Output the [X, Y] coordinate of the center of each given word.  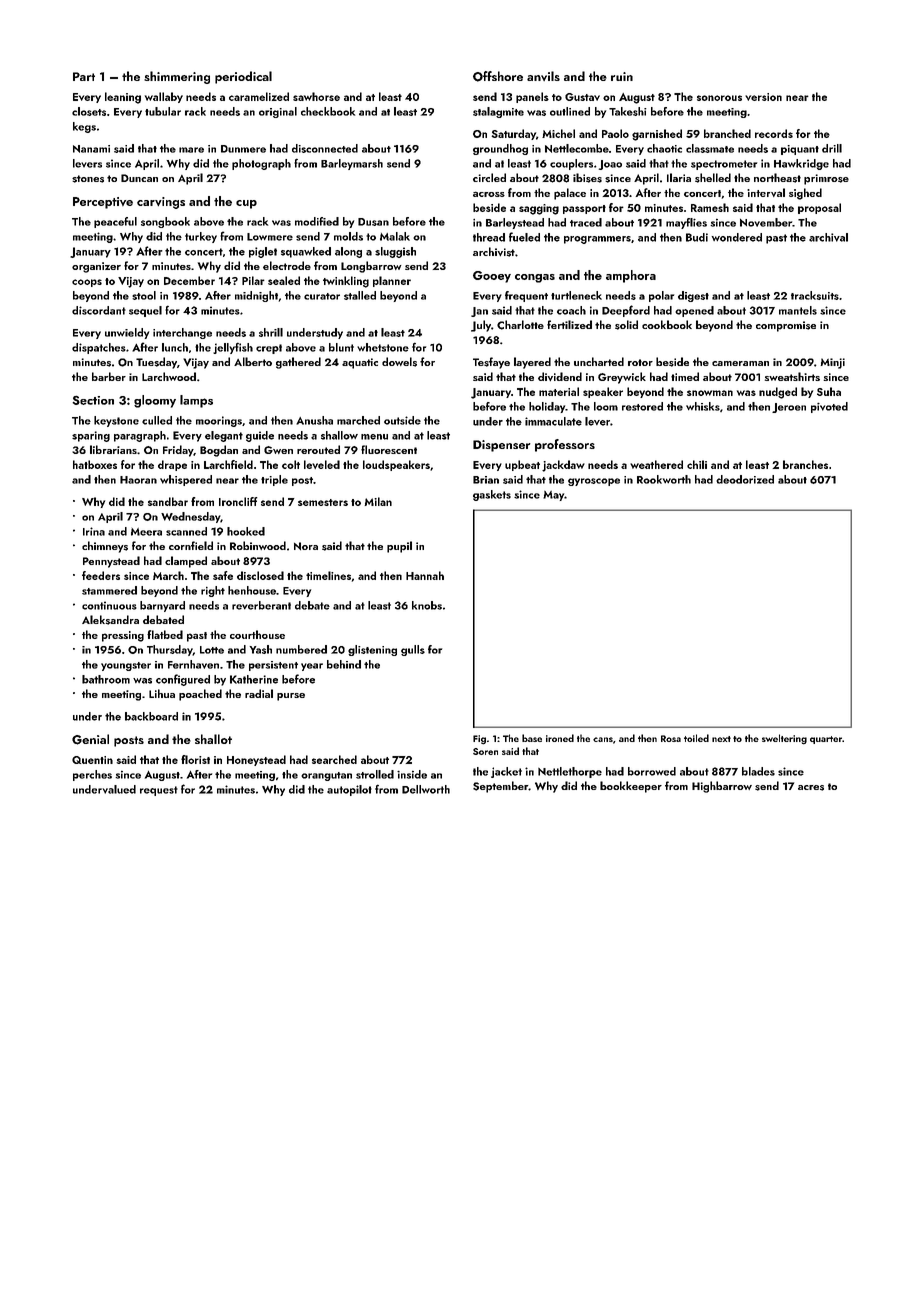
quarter [826, 740]
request [159, 791]
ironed [560, 738]
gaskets [492, 495]
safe [223, 575]
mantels [798, 310]
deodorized [745, 479]
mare [191, 150]
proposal [819, 208]
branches [805, 464]
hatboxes [95, 464]
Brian [486, 480]
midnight [256, 296]
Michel [558, 133]
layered [532, 363]
